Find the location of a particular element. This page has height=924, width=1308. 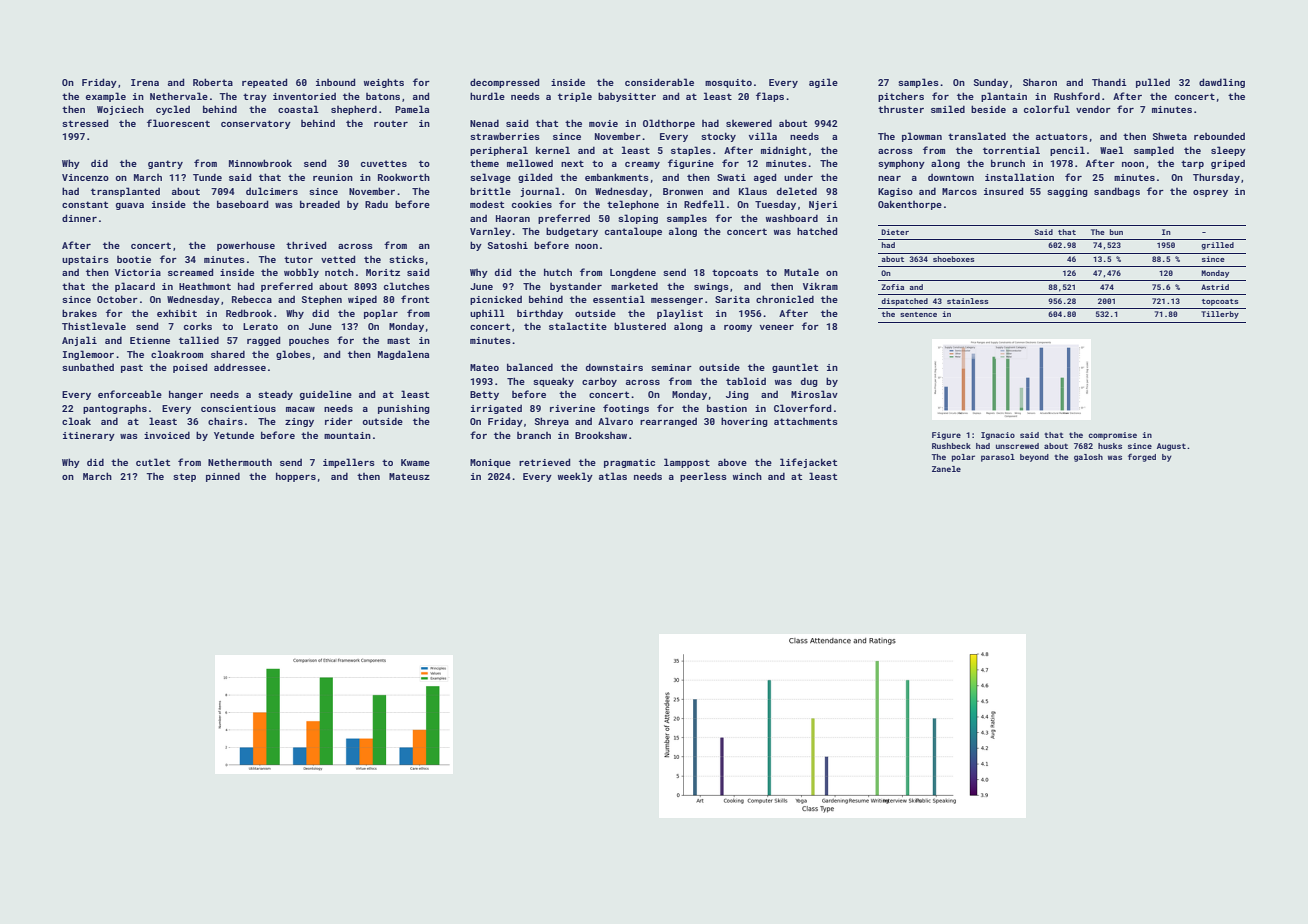

addressee is located at coordinates (240, 367).
